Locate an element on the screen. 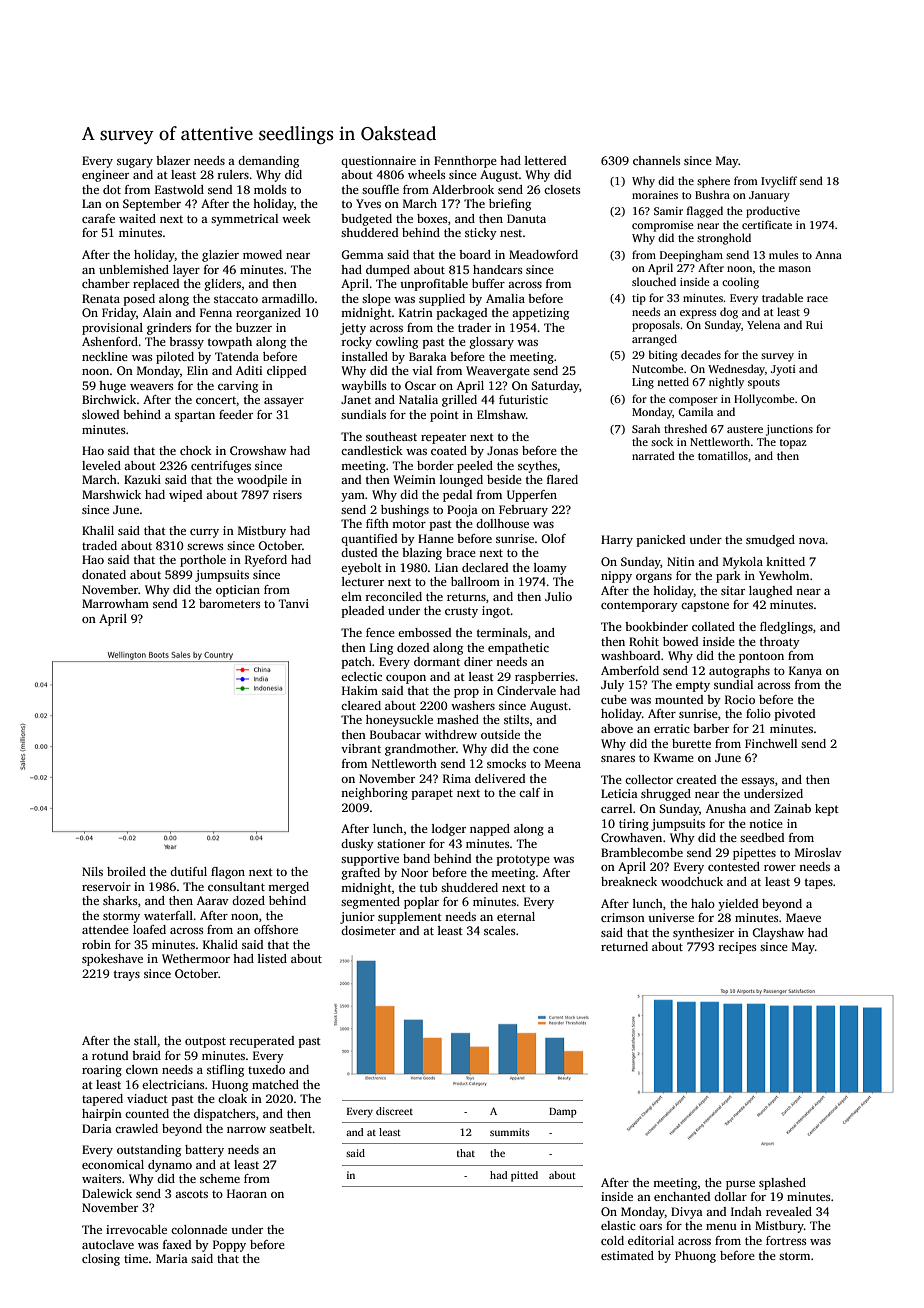 This screenshot has height=1308, width=924. molds is located at coordinates (270, 189).
